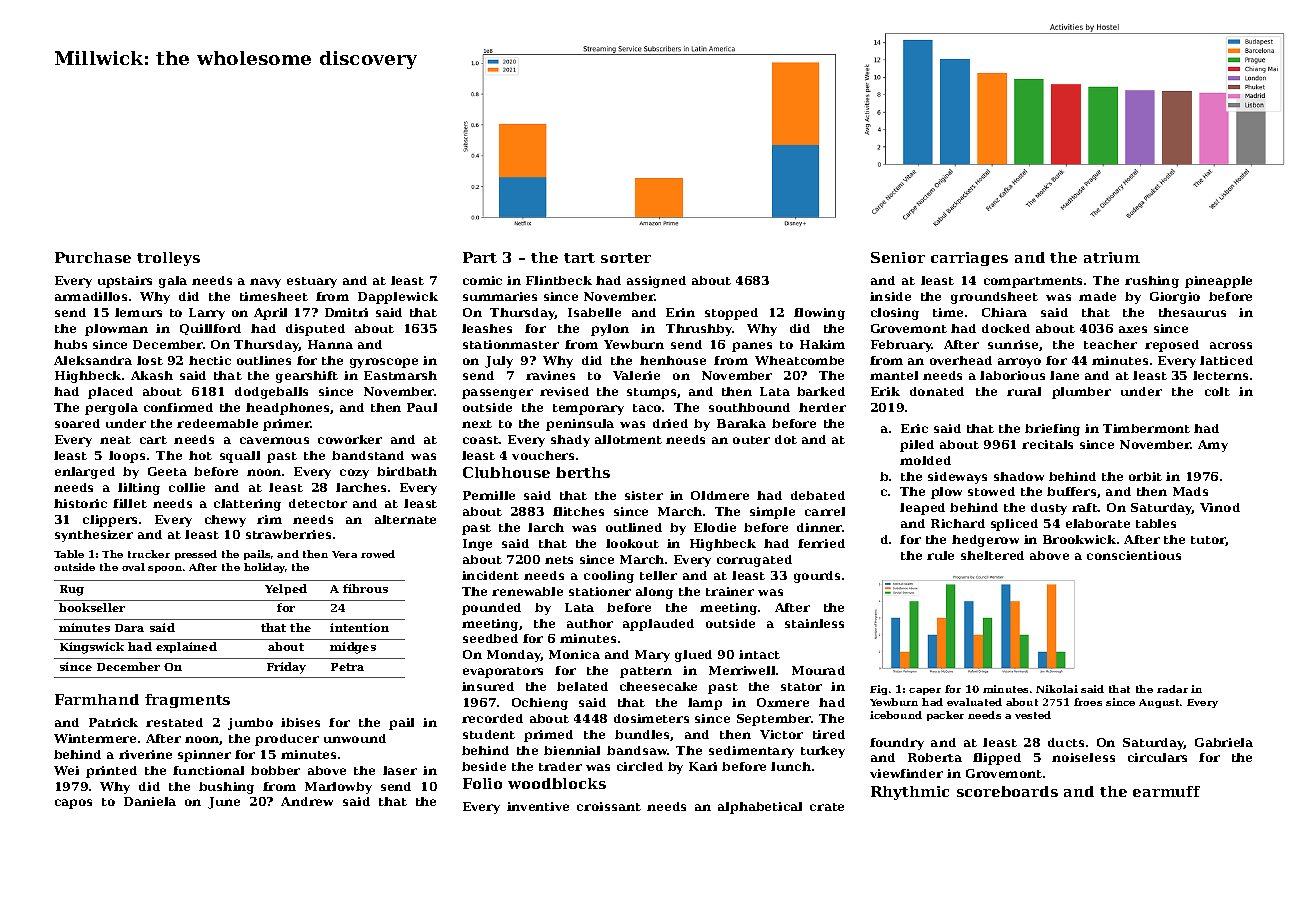 This screenshot has height=924, width=1308. Describe the element at coordinates (925, 691) in the screenshot. I see `caper` at that location.
